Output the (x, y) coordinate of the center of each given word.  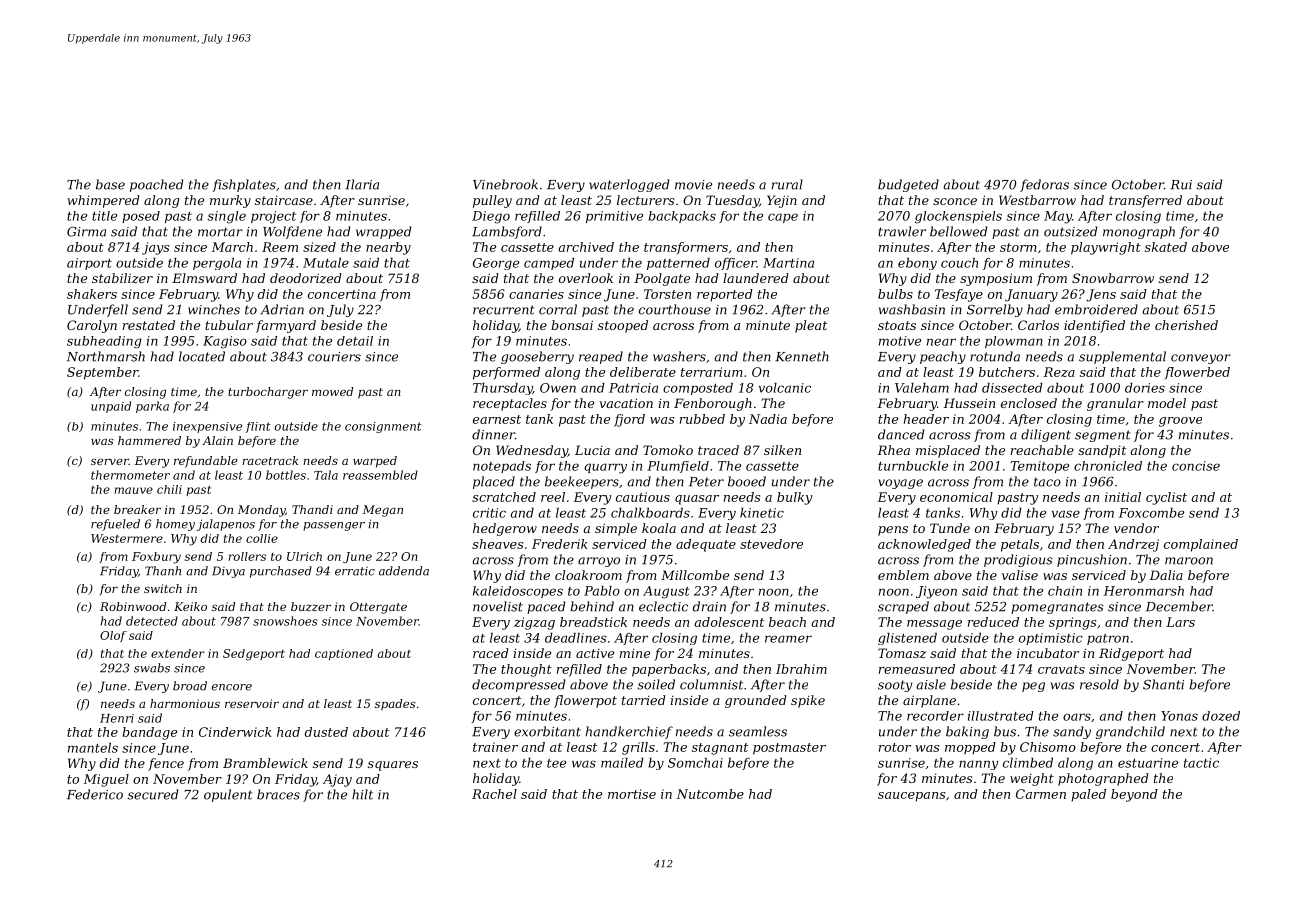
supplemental (1122, 357)
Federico (95, 794)
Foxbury (156, 558)
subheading (104, 342)
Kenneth (802, 356)
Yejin (782, 201)
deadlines (576, 638)
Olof (113, 636)
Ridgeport (1131, 654)
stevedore (771, 544)
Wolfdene (292, 232)
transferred (1145, 201)
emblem (903, 575)
